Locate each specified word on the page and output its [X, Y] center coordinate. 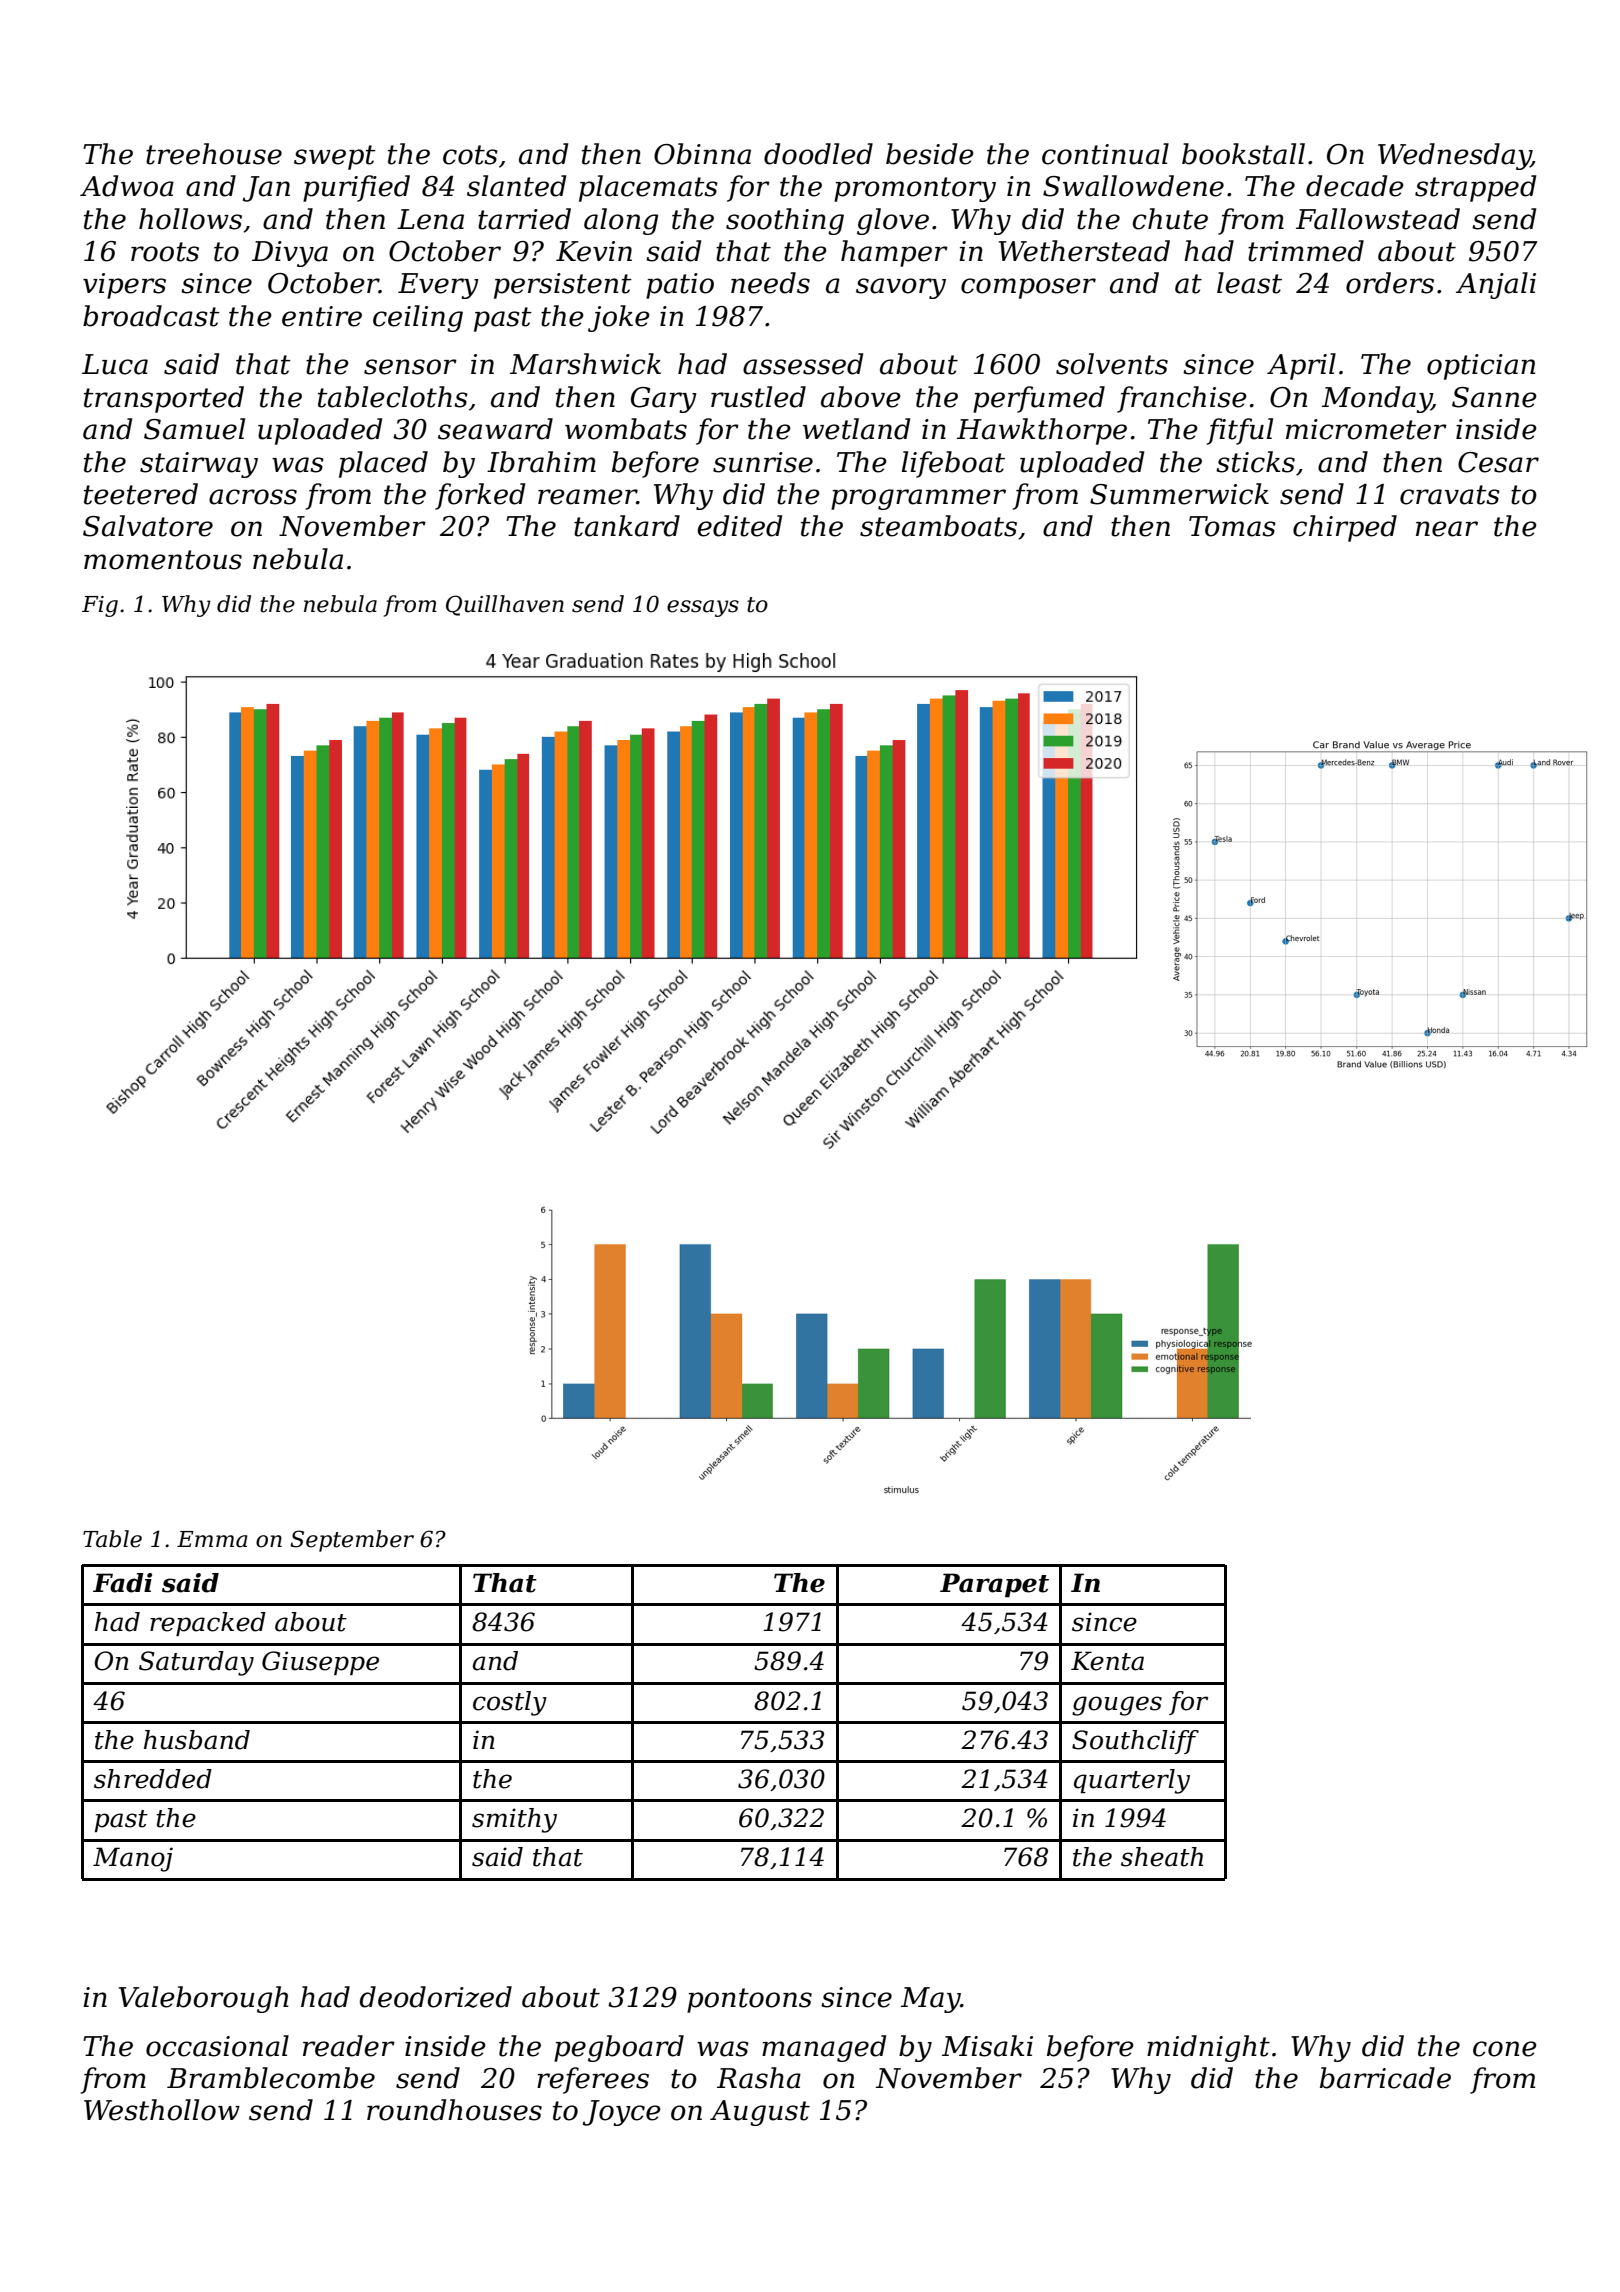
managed [824, 2048]
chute [1170, 219]
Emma [212, 1539]
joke [619, 318]
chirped [1345, 528]
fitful [1240, 431]
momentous [163, 560]
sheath [1162, 1857]
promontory [915, 189]
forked [480, 496]
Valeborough [204, 1999]
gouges [1117, 1706]
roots [165, 252]
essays [703, 608]
